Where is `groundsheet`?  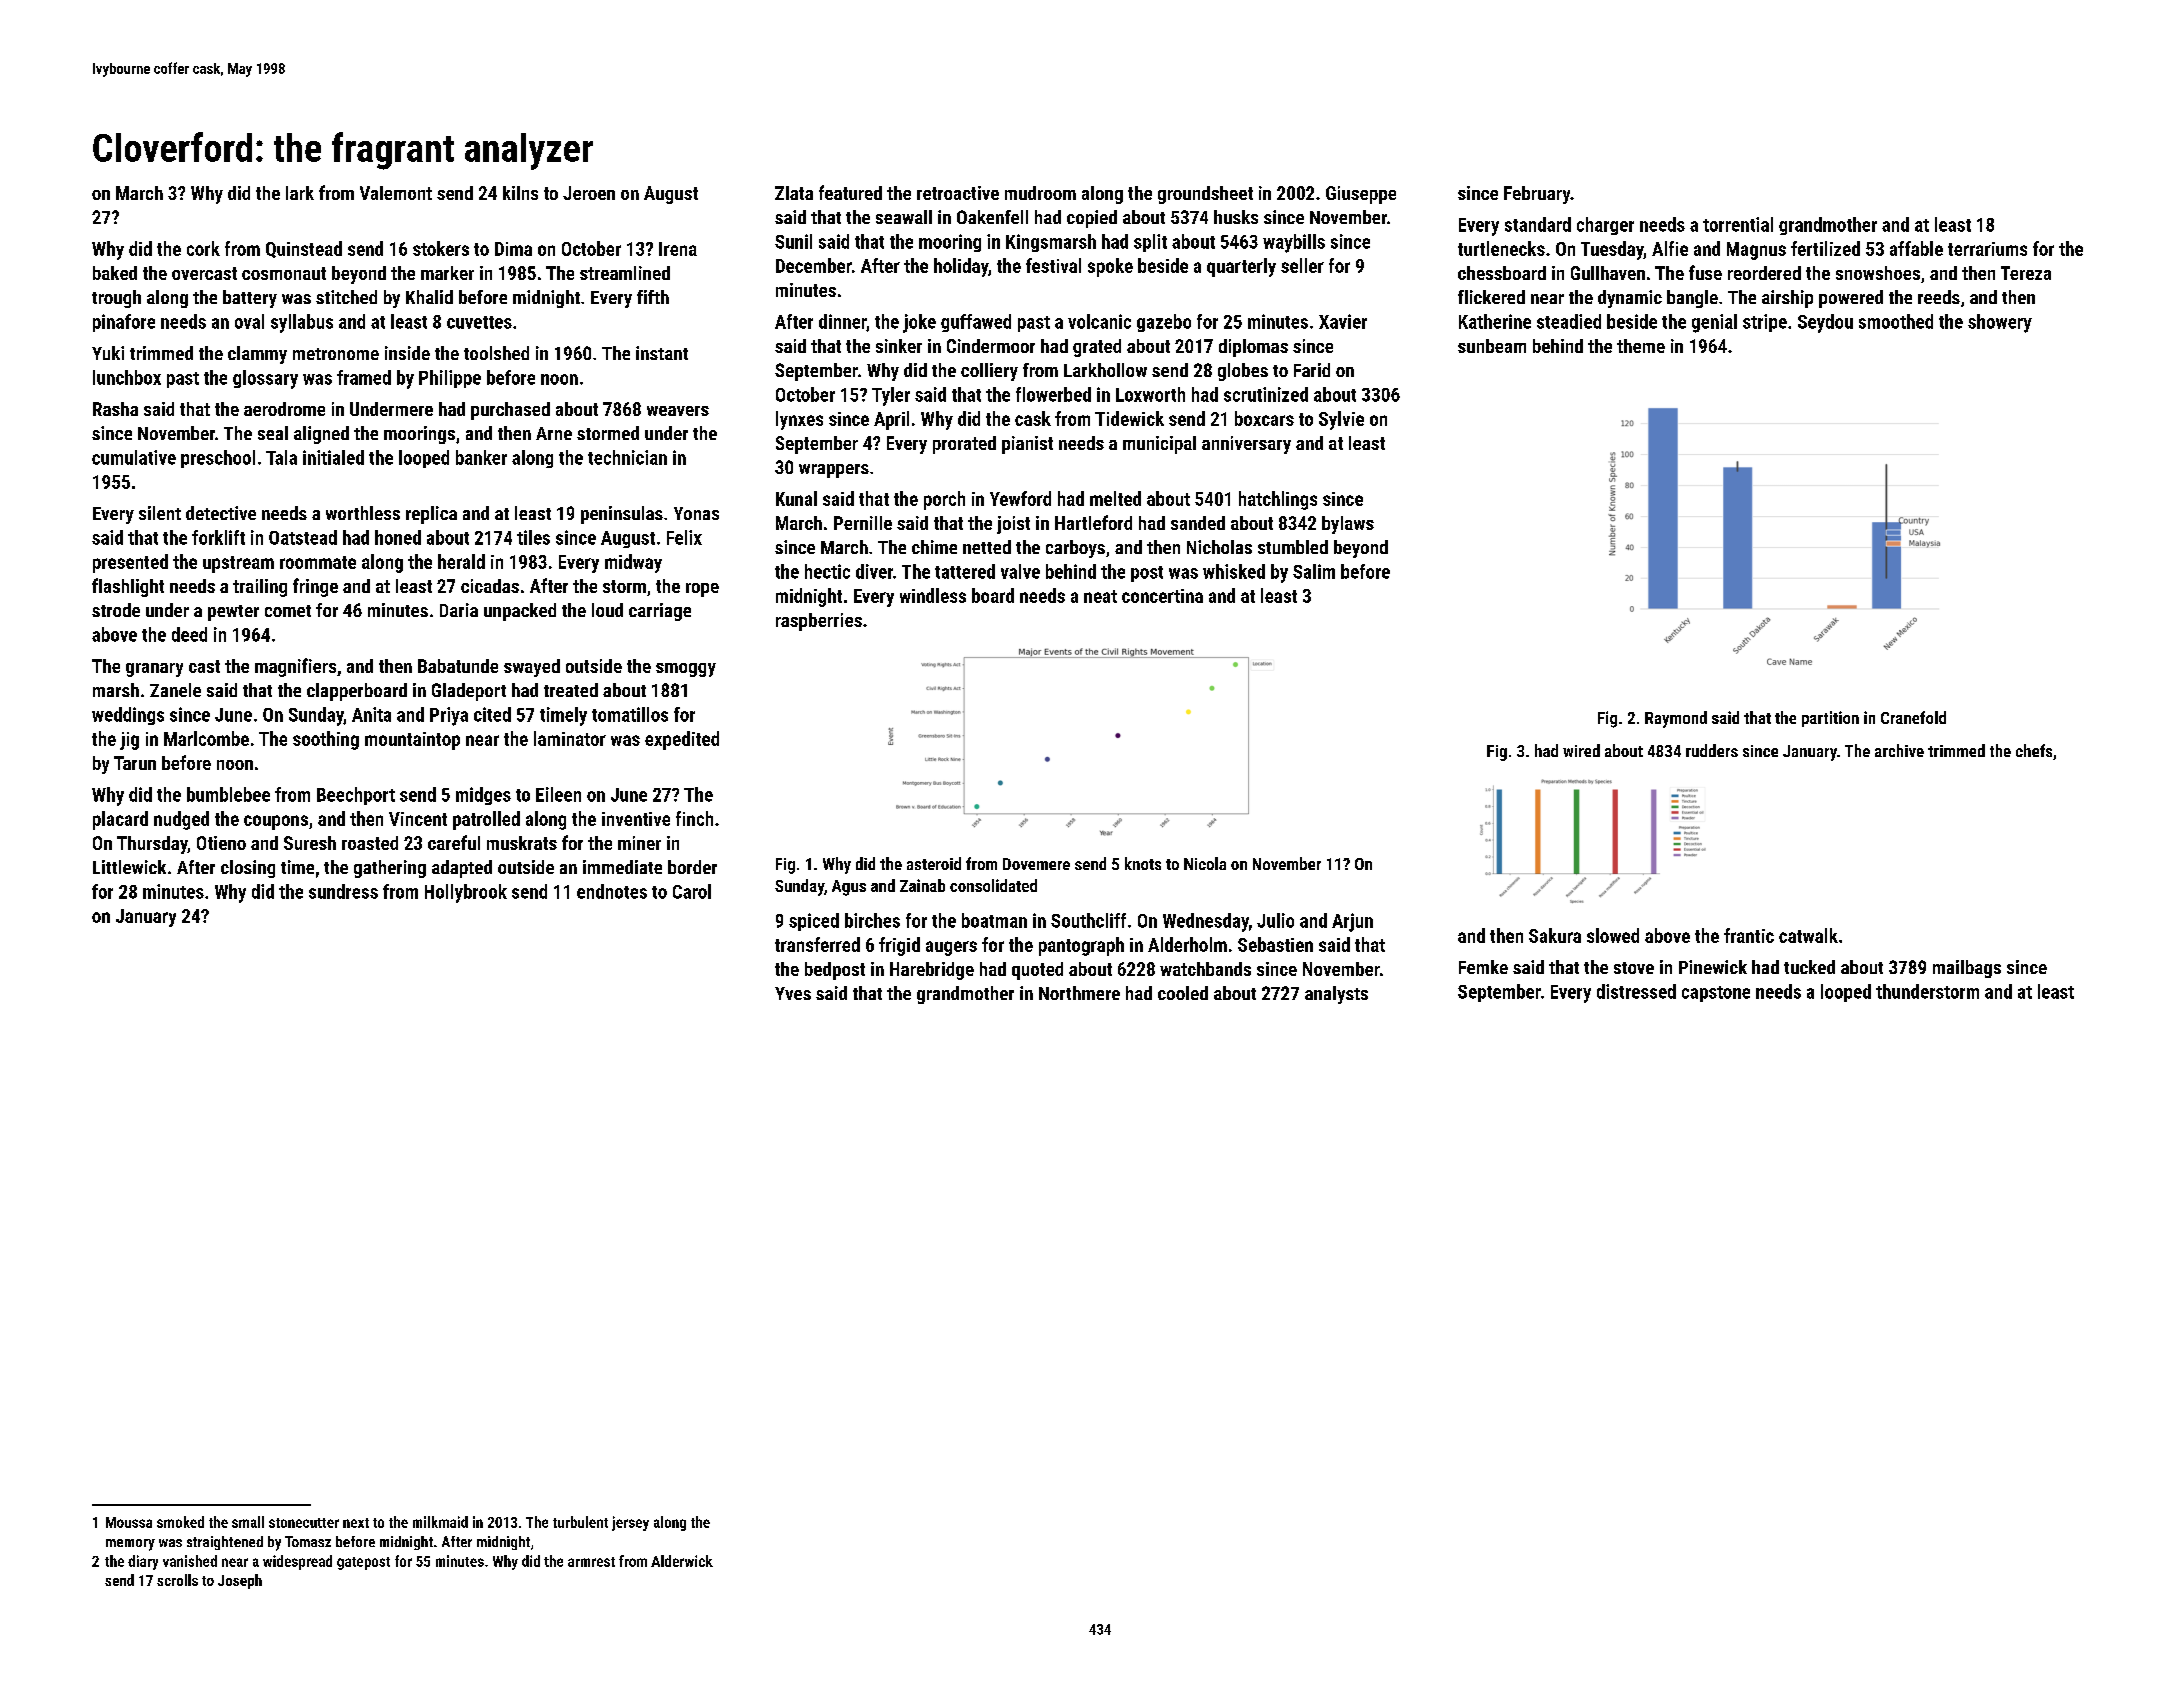
groundsheet is located at coordinates (1205, 195).
